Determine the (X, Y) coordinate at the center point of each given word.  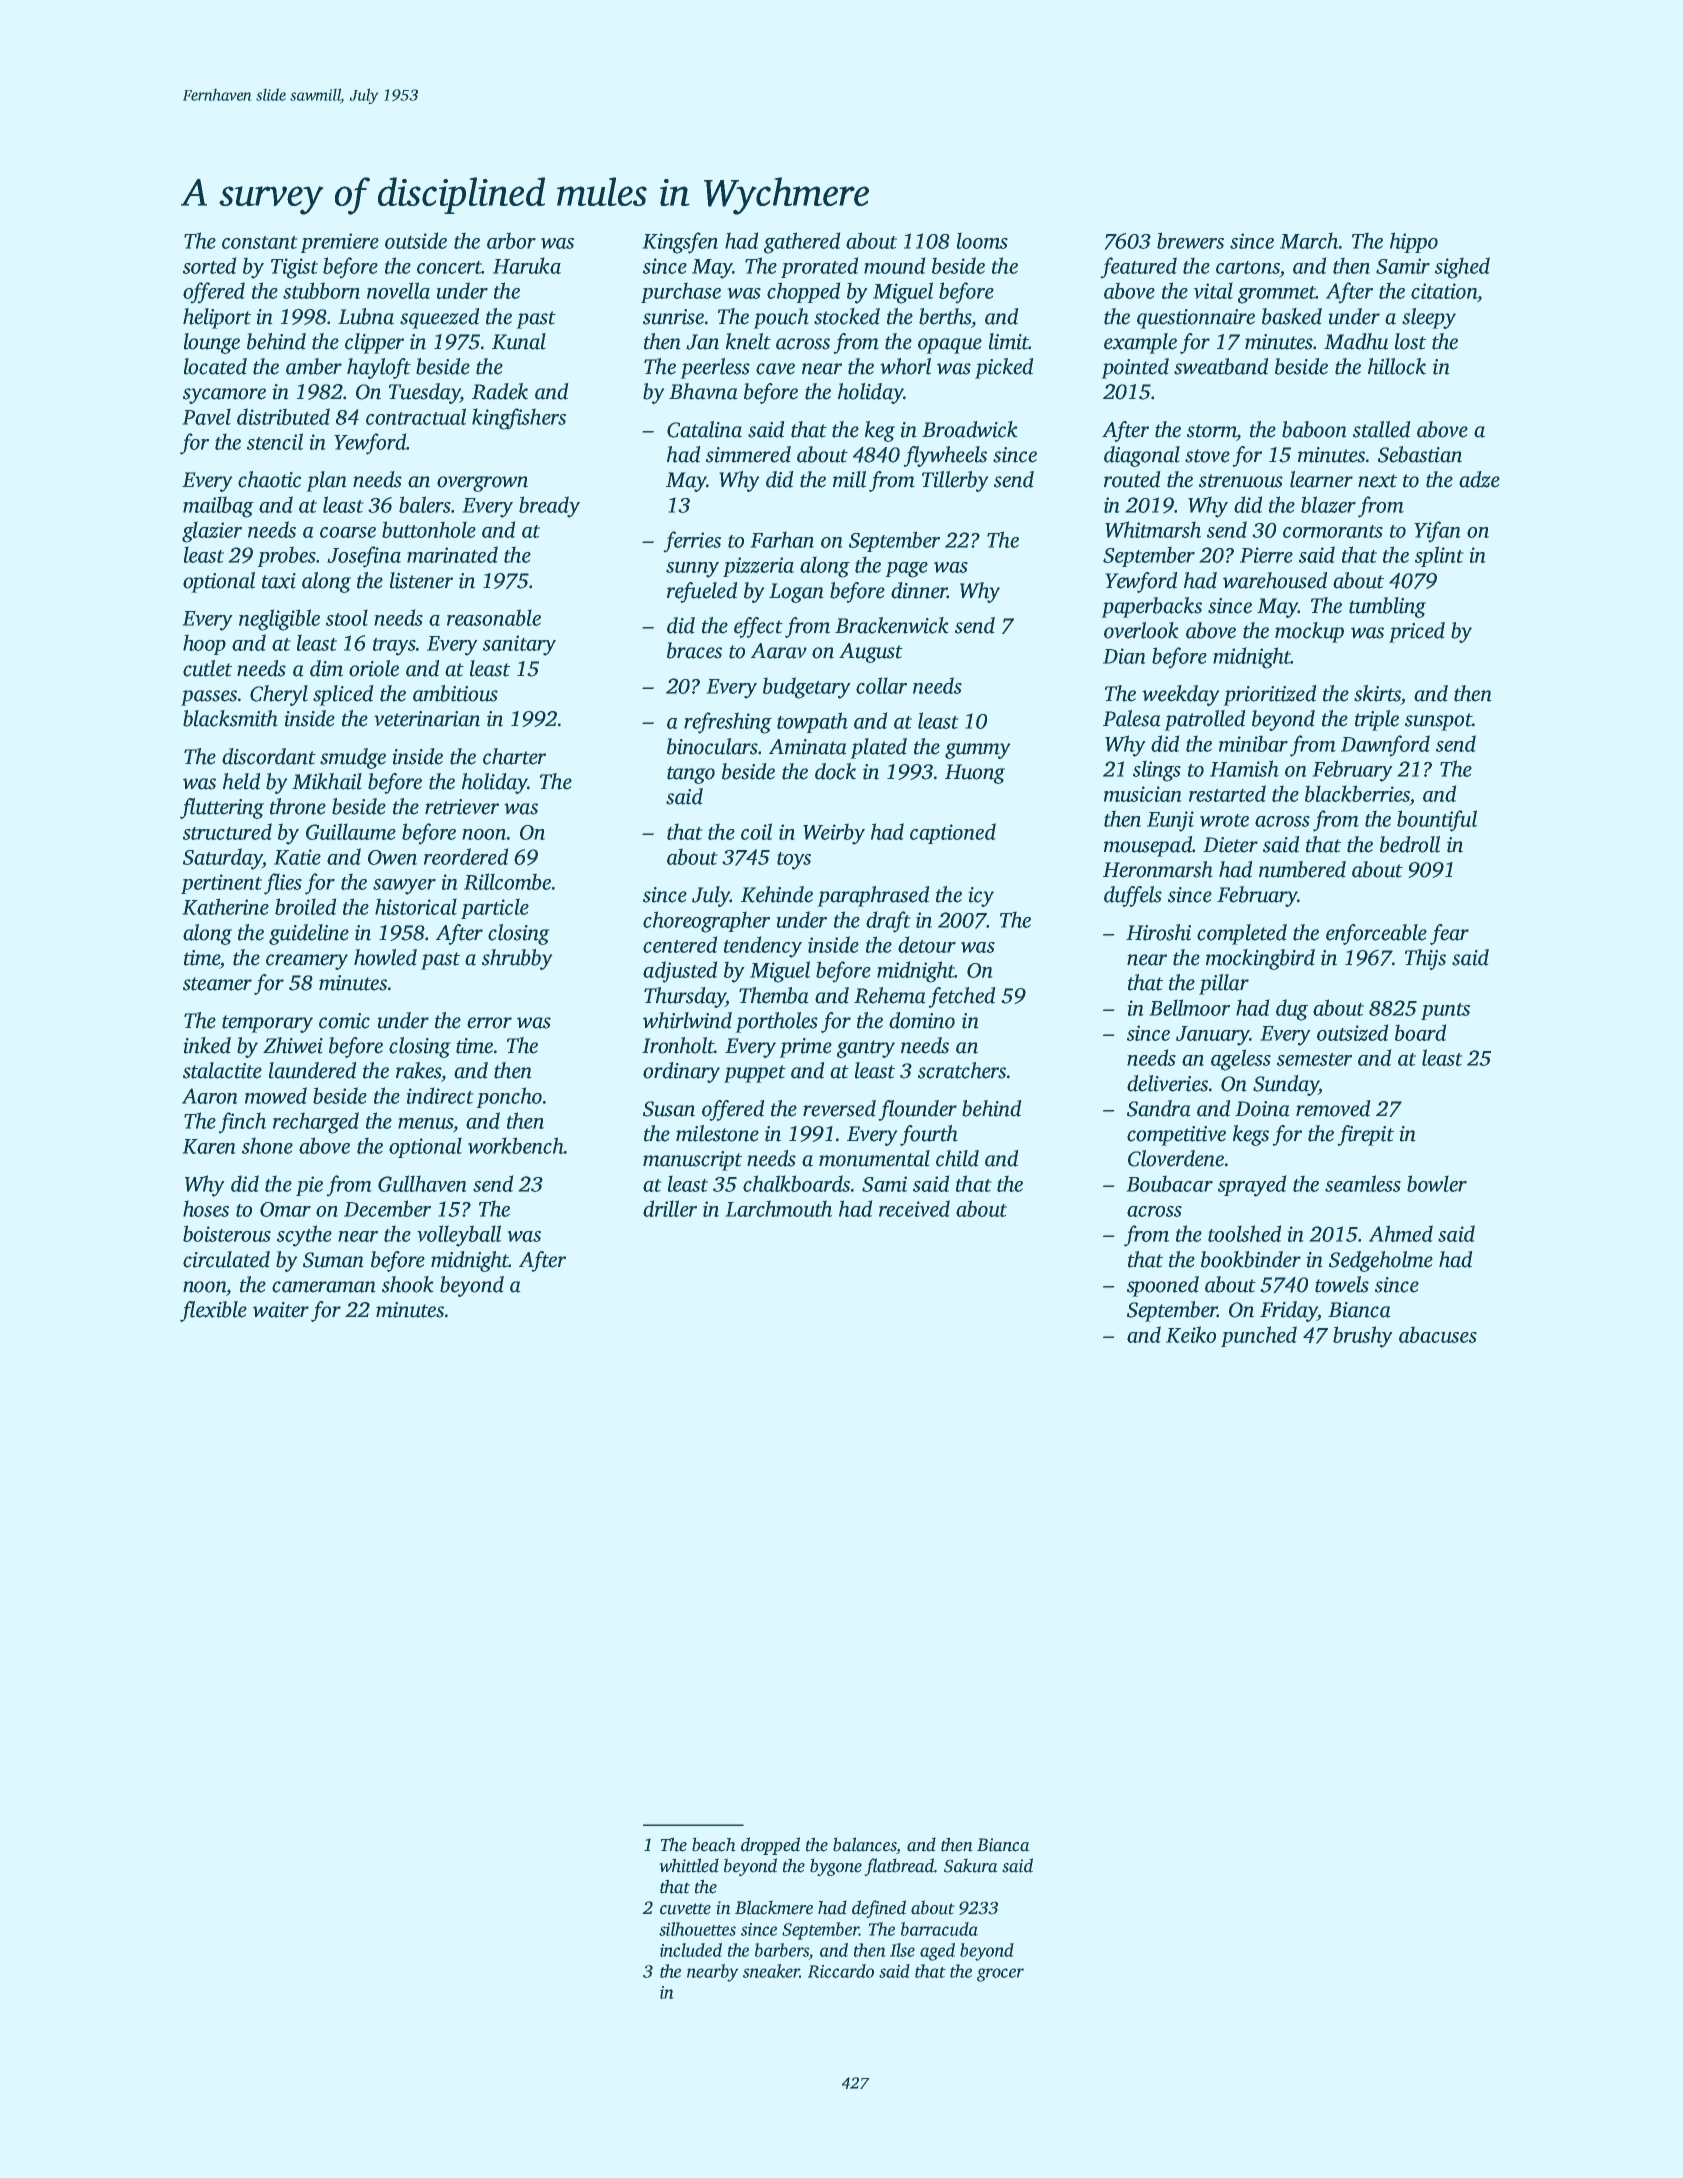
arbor (511, 241)
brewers (1190, 240)
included (691, 1950)
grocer (1000, 1975)
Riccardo (841, 1971)
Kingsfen (680, 243)
